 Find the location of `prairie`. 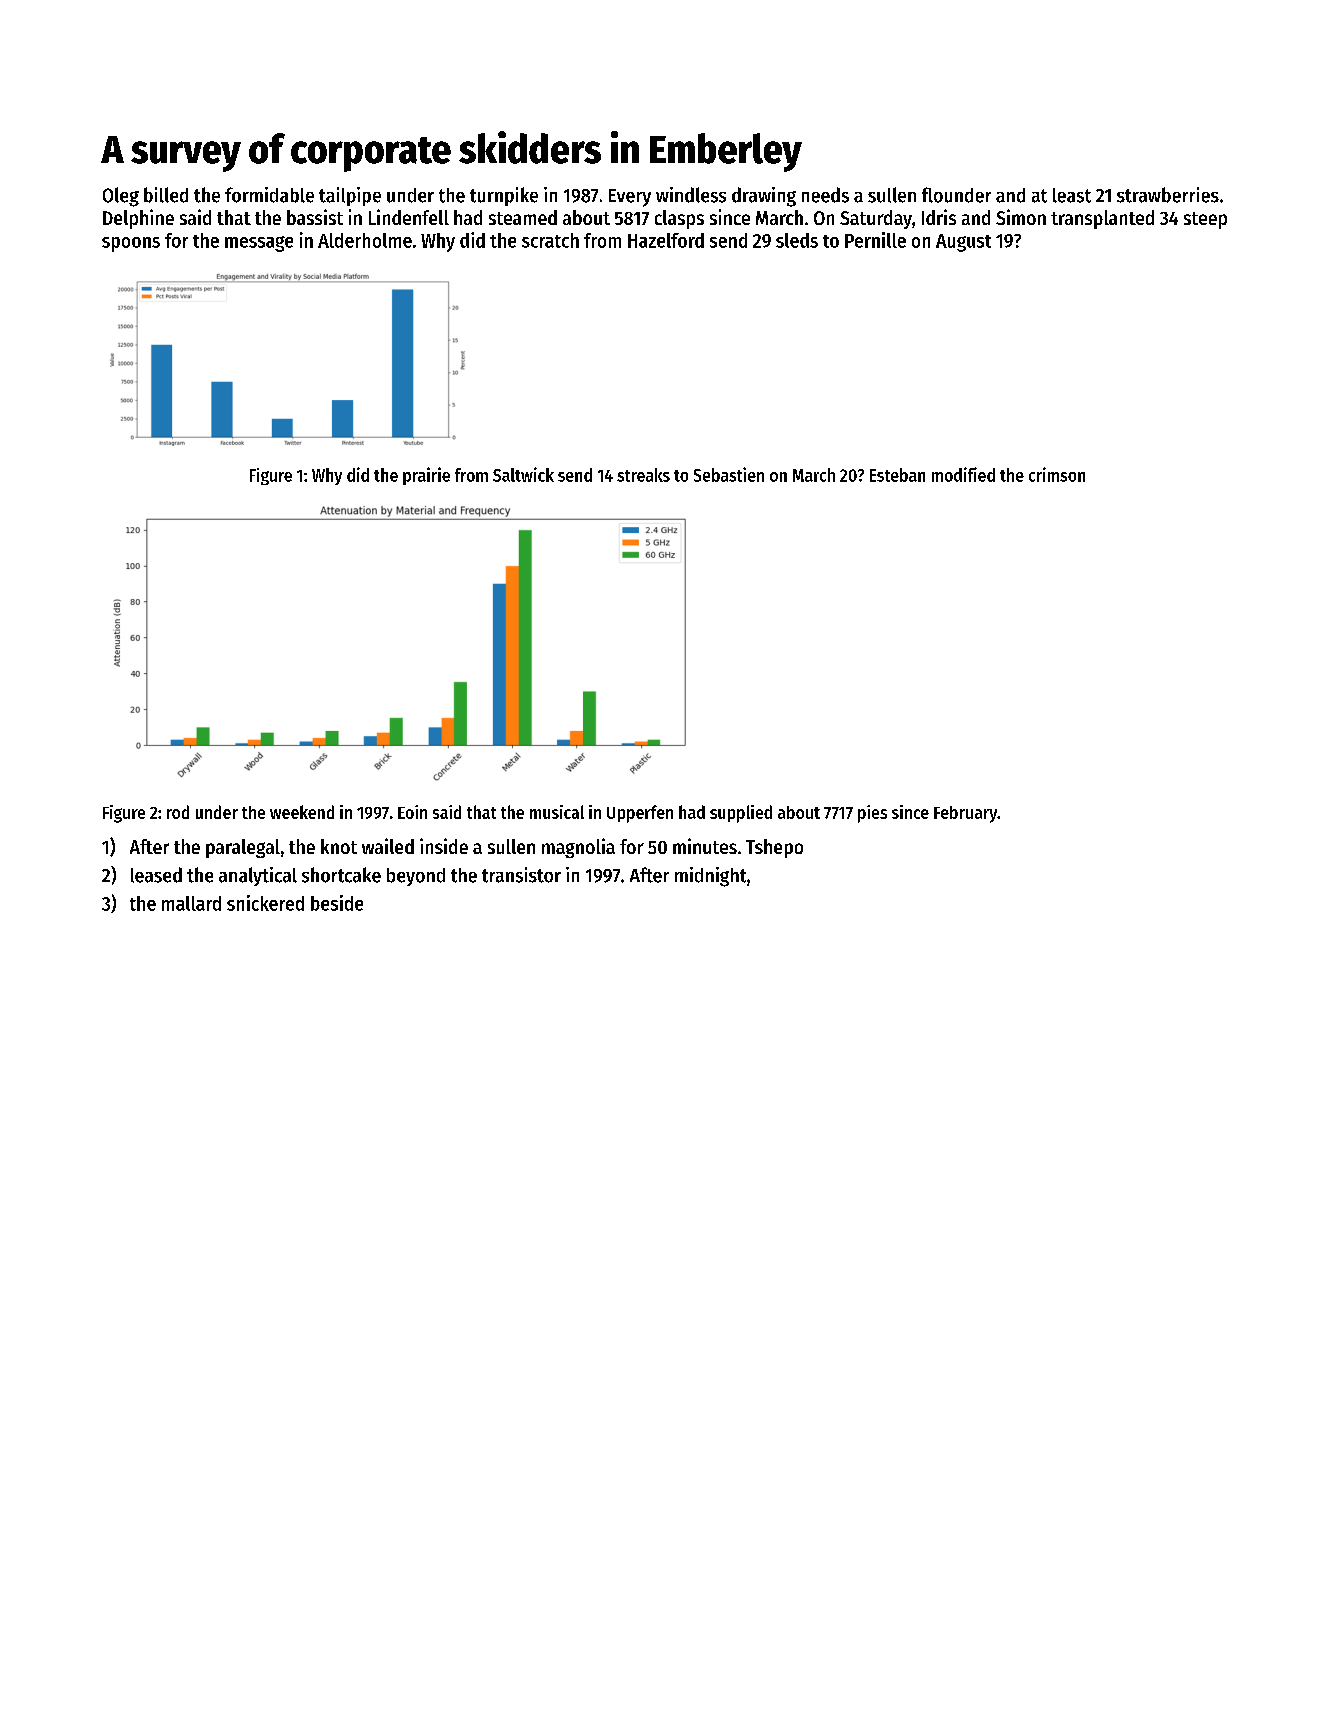

prairie is located at coordinates (426, 476).
